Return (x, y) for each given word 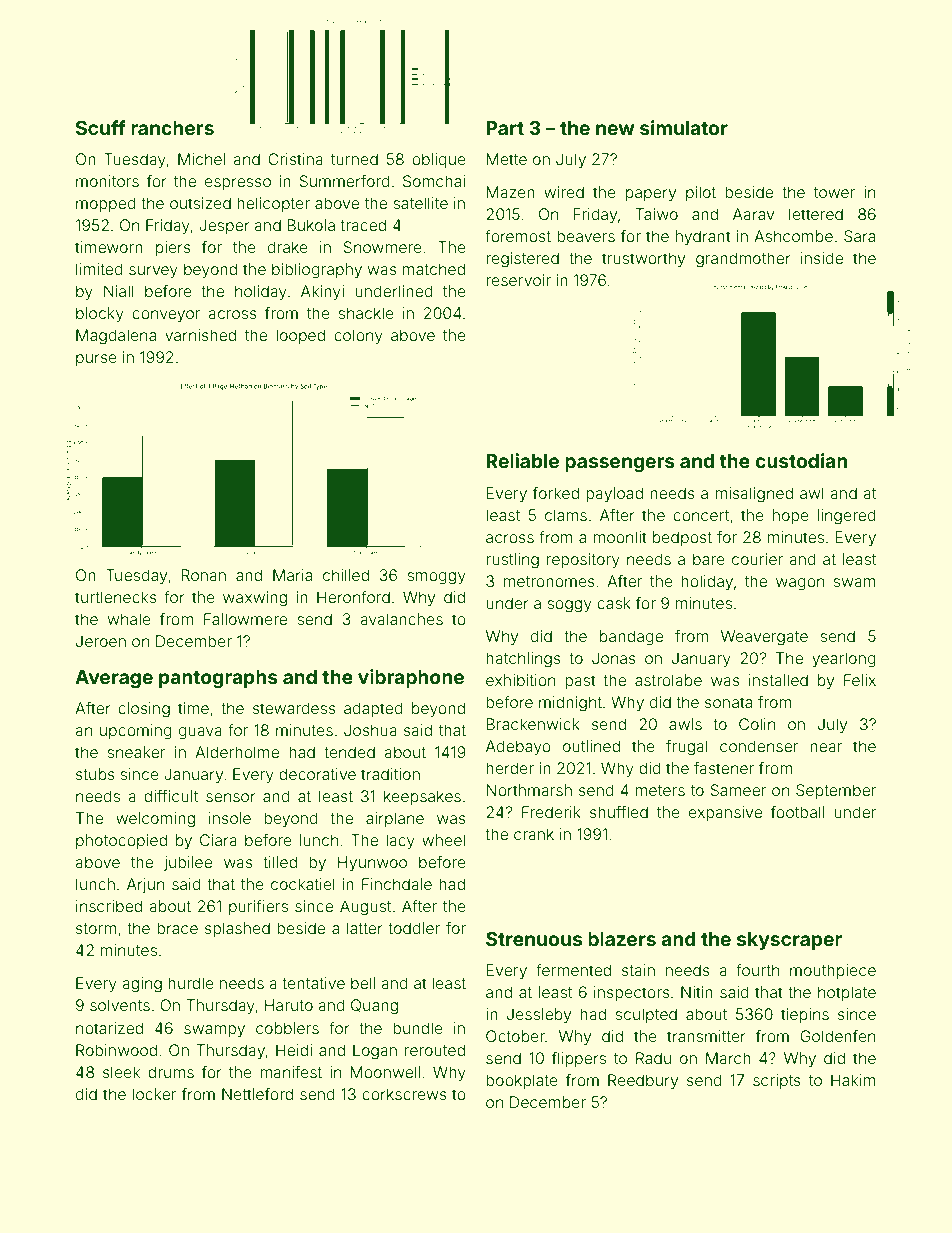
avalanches (401, 619)
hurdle (191, 983)
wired (564, 192)
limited (99, 269)
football (797, 812)
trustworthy (643, 260)
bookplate (522, 1081)
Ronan (204, 575)
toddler (414, 928)
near (826, 747)
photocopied (121, 841)
